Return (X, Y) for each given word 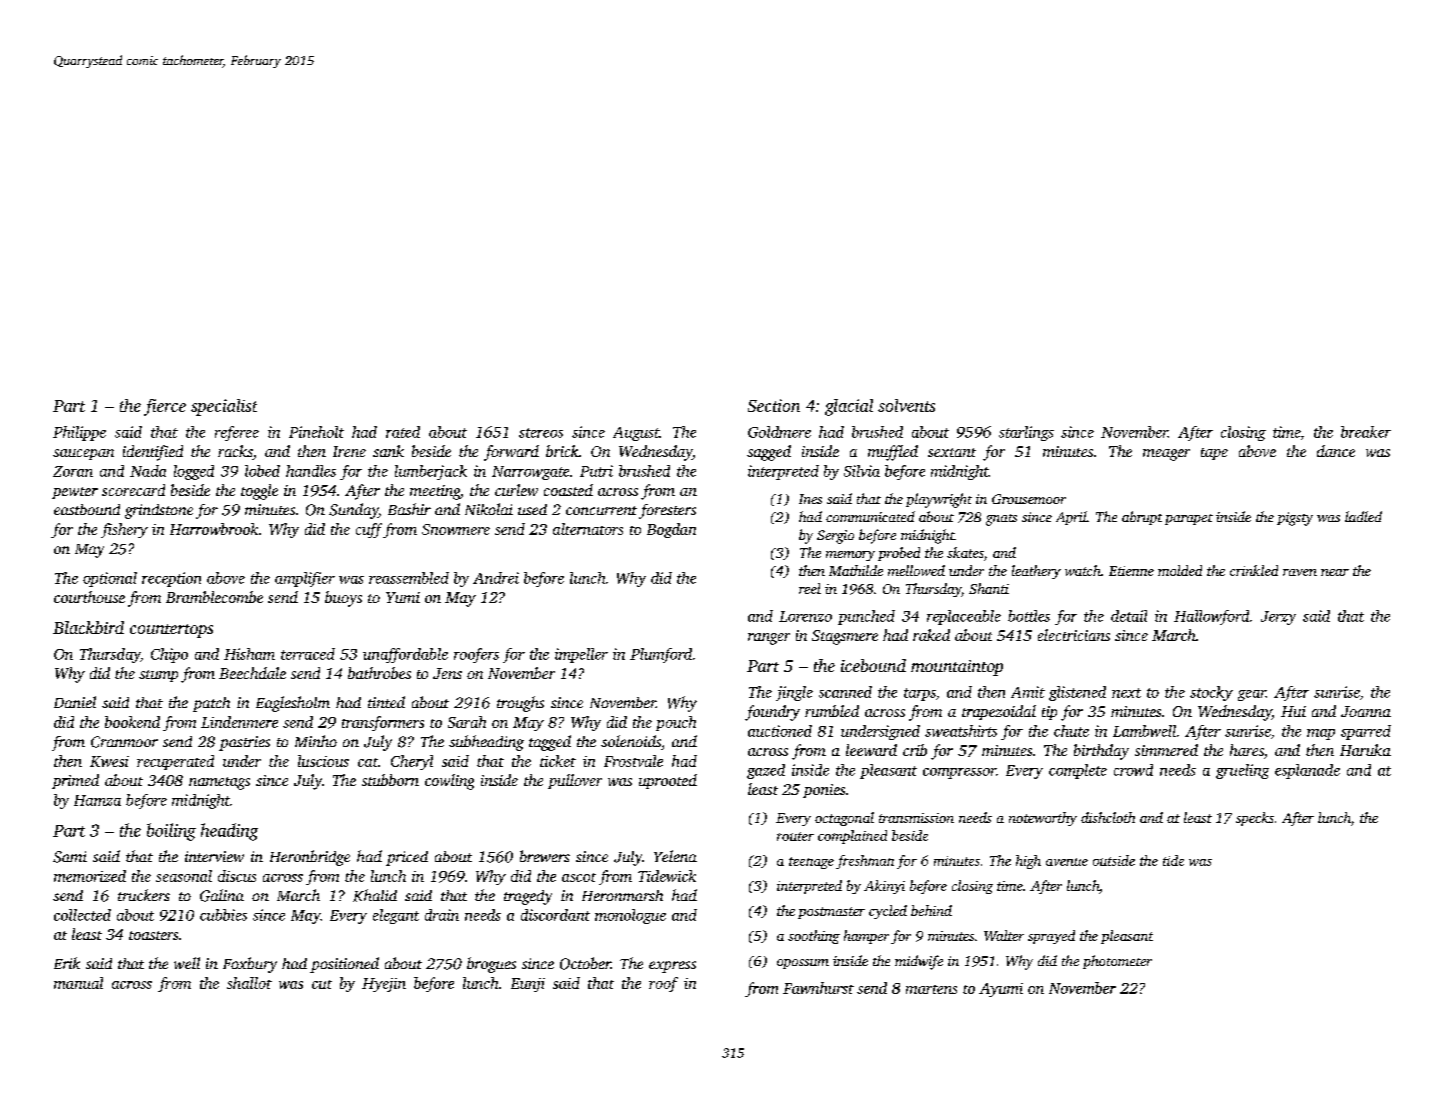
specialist (224, 407)
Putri (596, 471)
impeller (581, 655)
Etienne (1131, 571)
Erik (67, 963)
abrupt (1142, 518)
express (672, 967)
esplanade (1307, 771)
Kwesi (109, 761)
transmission (916, 818)
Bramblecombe (214, 597)
